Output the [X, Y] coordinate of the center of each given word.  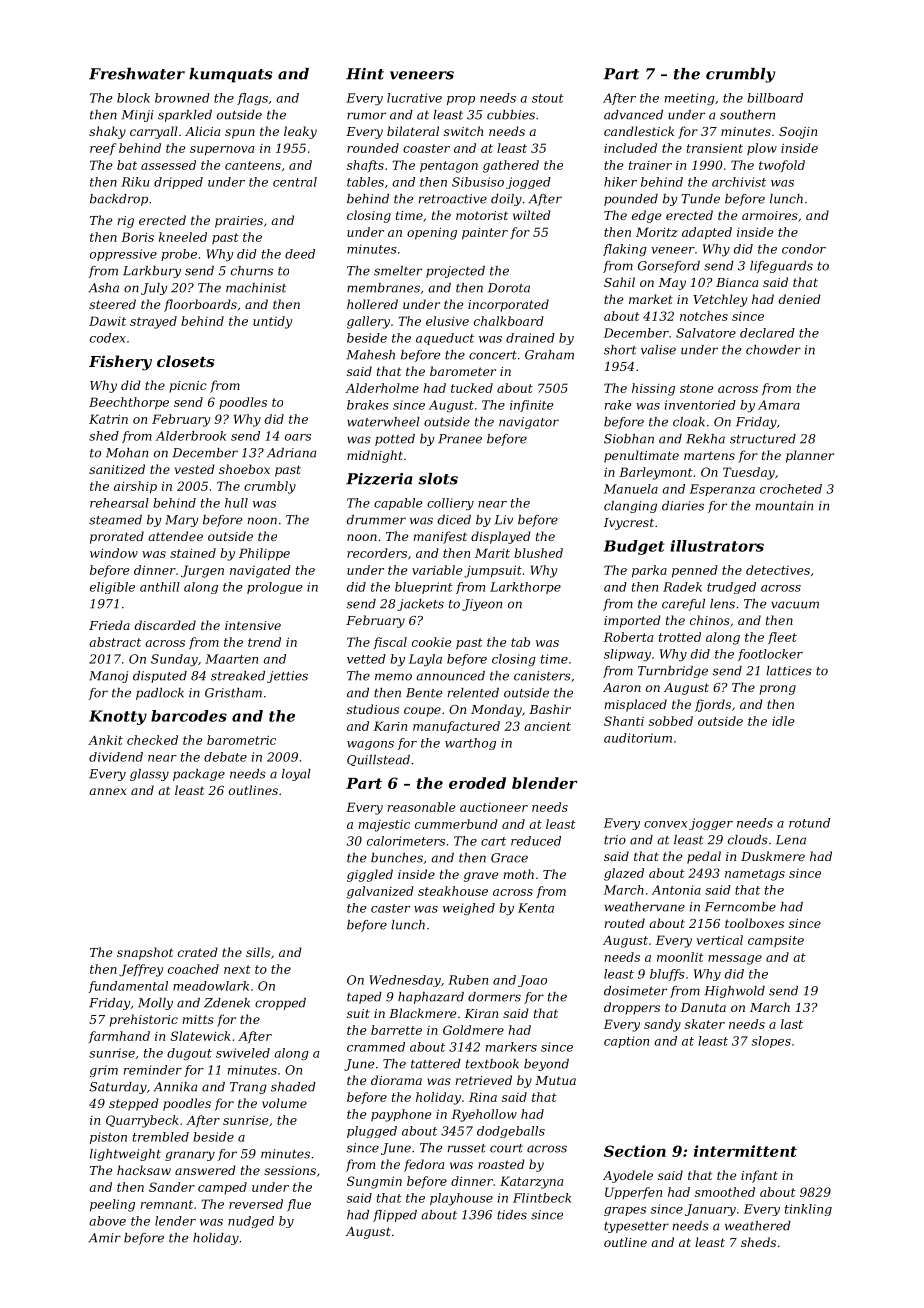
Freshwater [137, 74]
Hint [365, 74]
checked [152, 740]
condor [804, 249]
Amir [105, 1238]
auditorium [638, 738]
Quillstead [378, 760]
